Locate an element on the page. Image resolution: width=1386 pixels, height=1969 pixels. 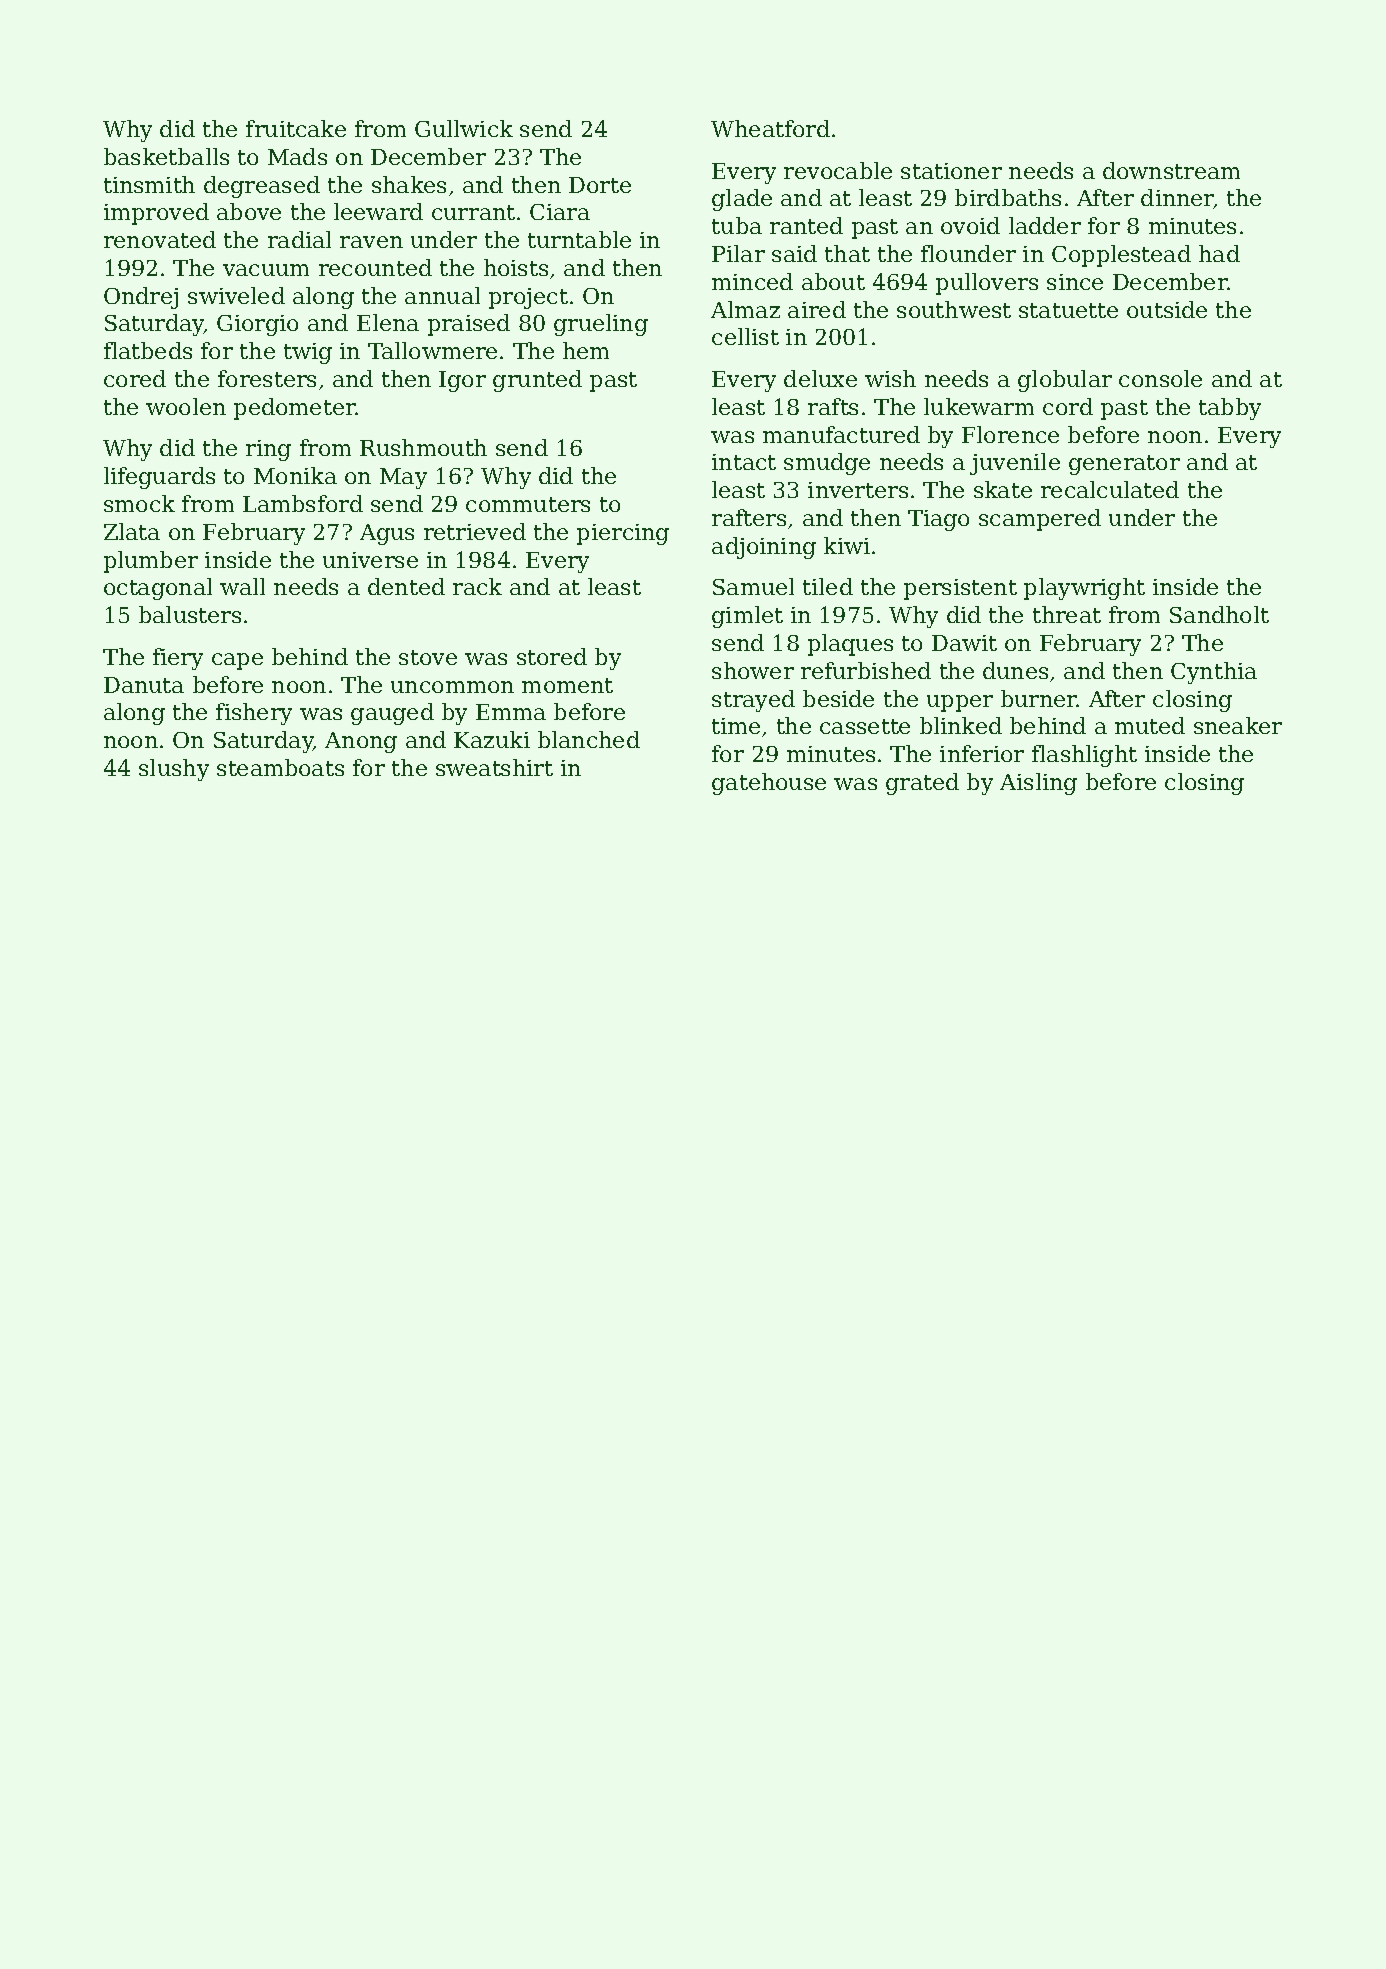
renovated is located at coordinates (160, 239).
